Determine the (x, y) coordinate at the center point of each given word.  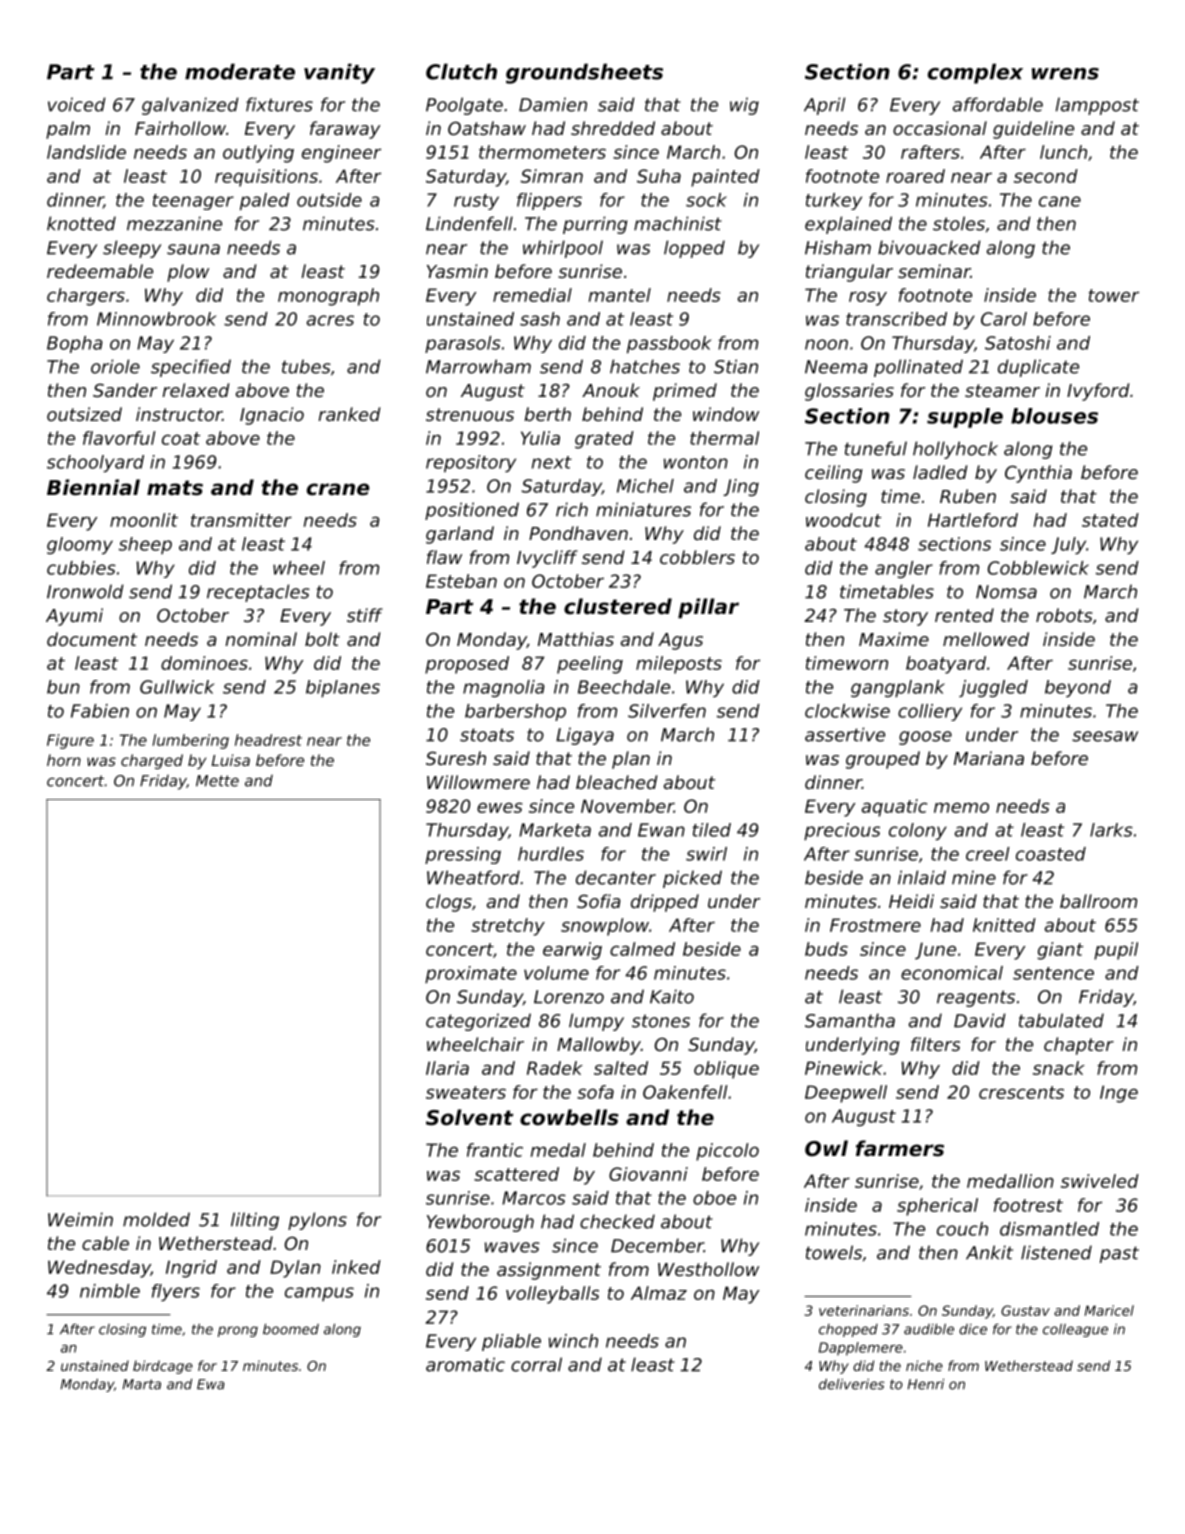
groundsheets (584, 73)
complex (975, 73)
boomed (291, 1329)
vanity (339, 73)
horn (64, 760)
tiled (712, 830)
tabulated (1061, 1020)
